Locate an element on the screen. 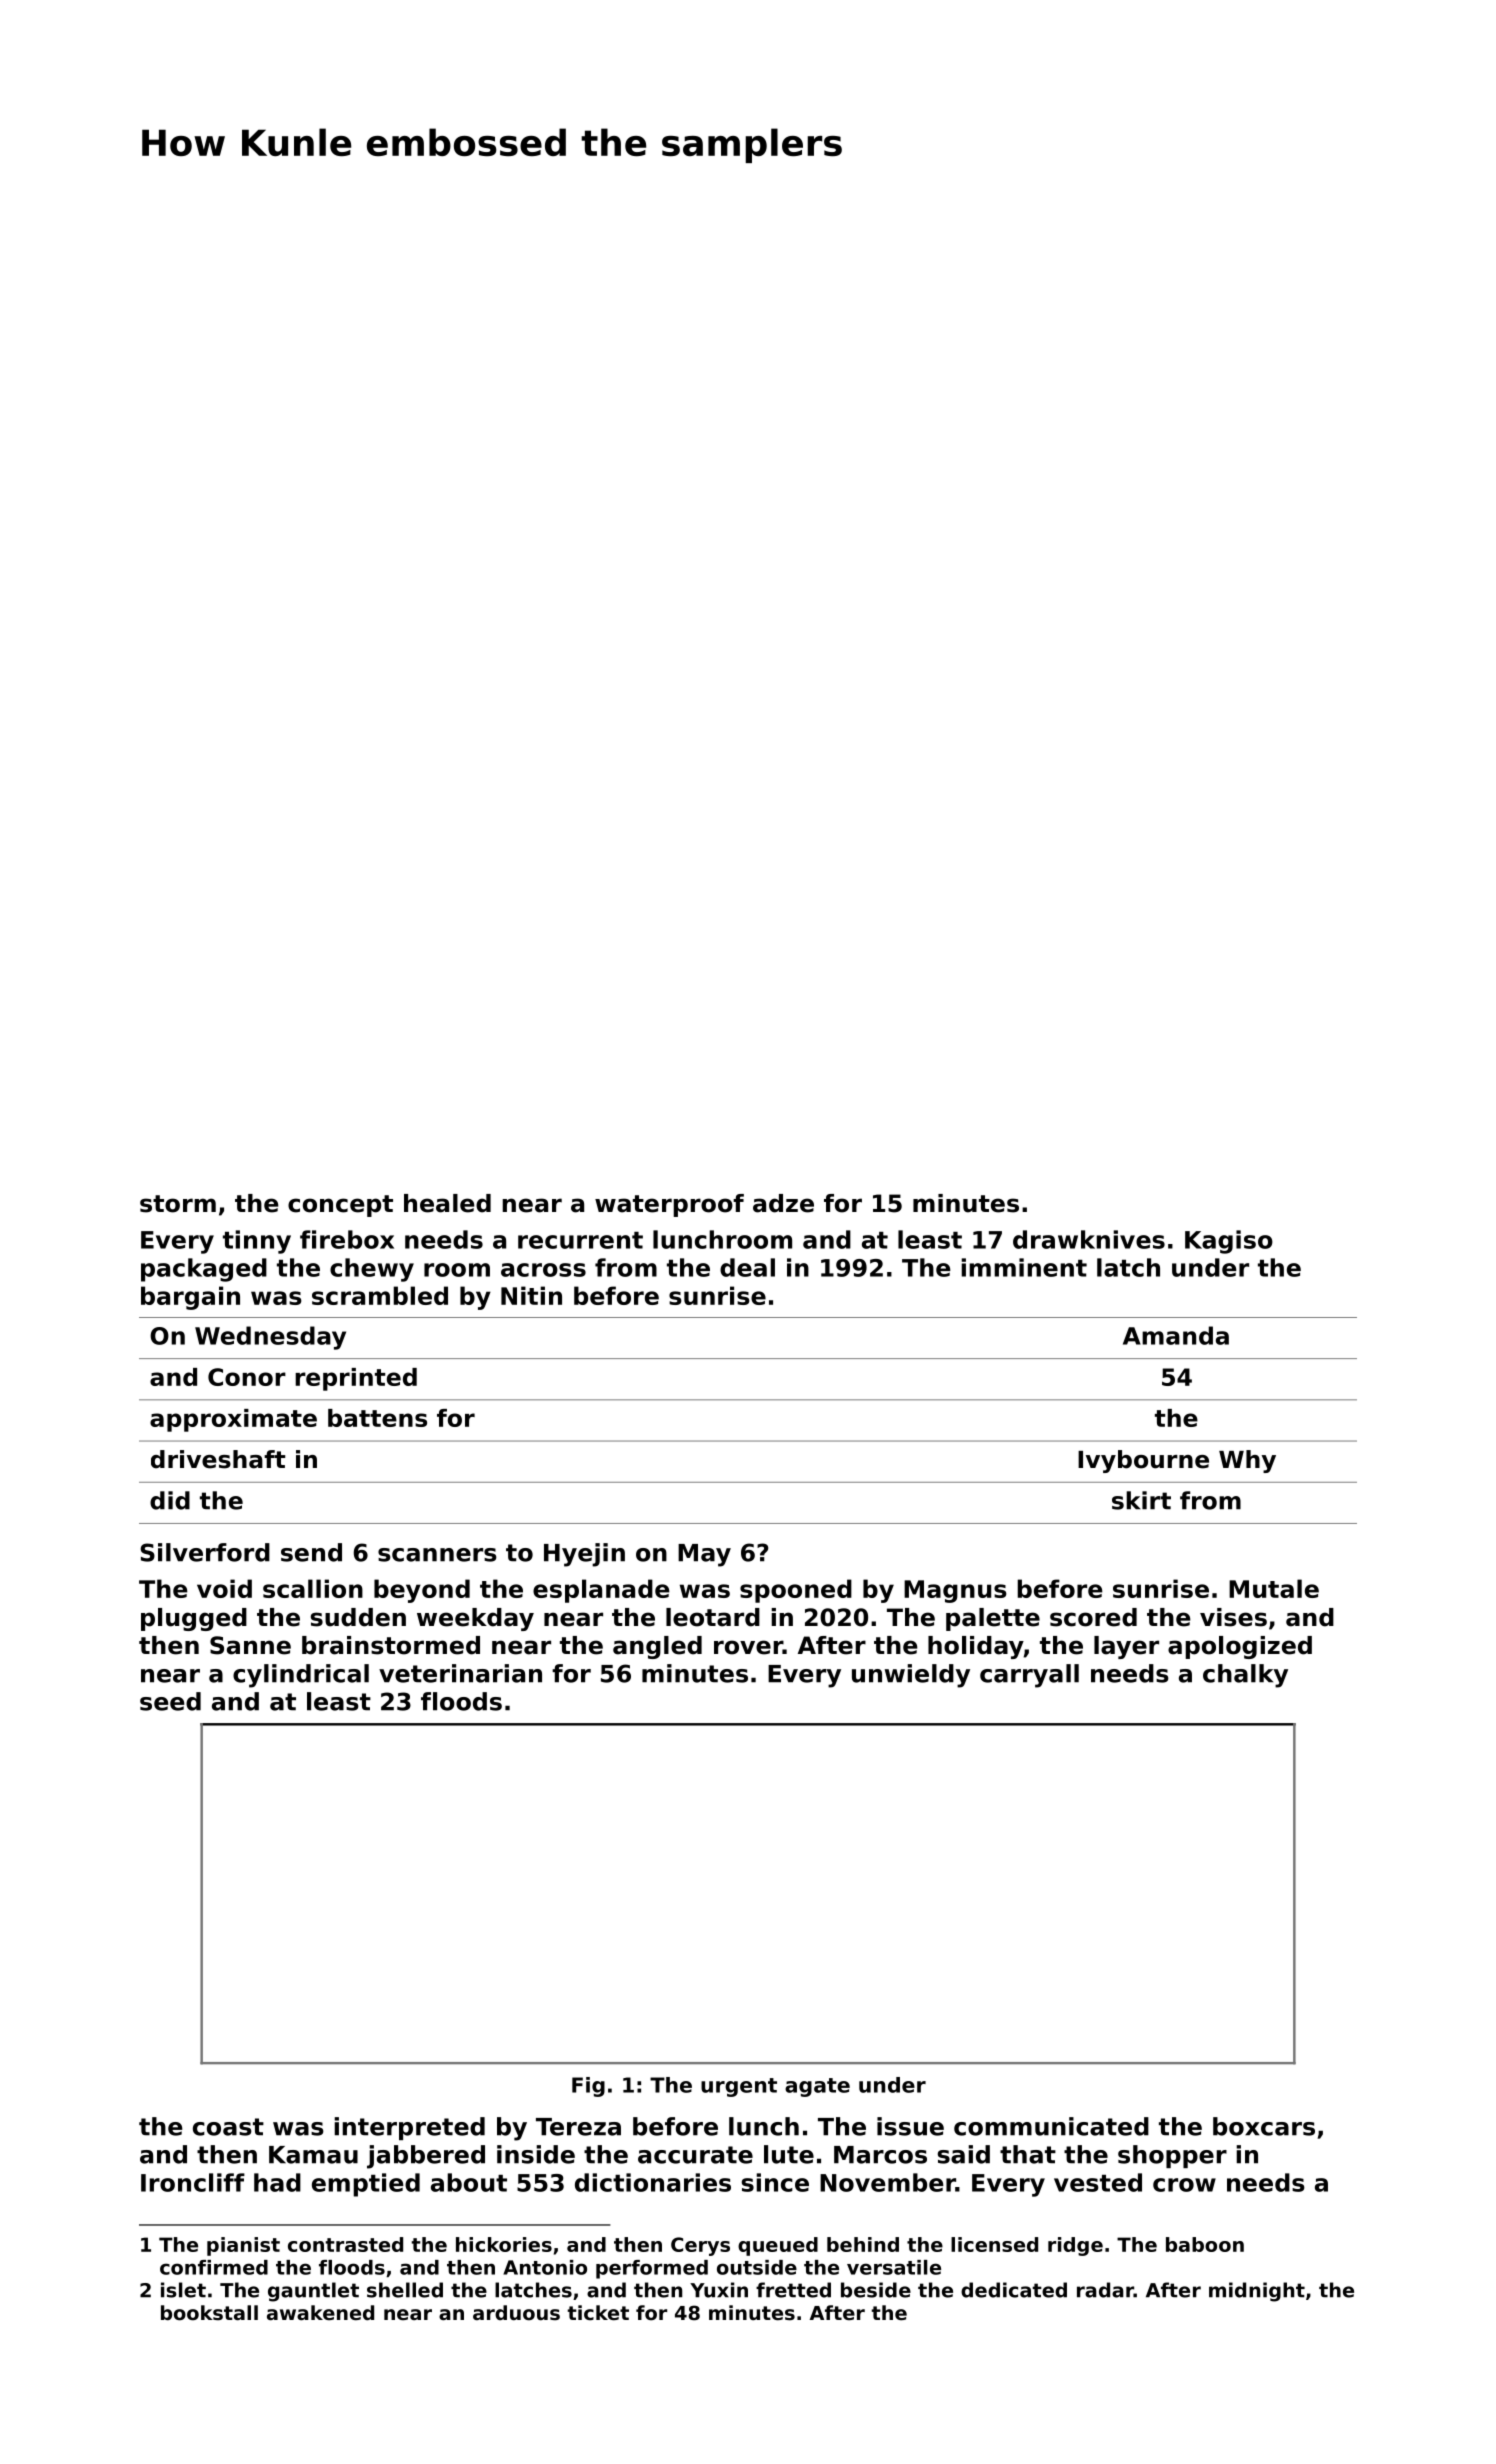 The width and height of the screenshot is (1496, 2464). waterproof is located at coordinates (669, 1205).
